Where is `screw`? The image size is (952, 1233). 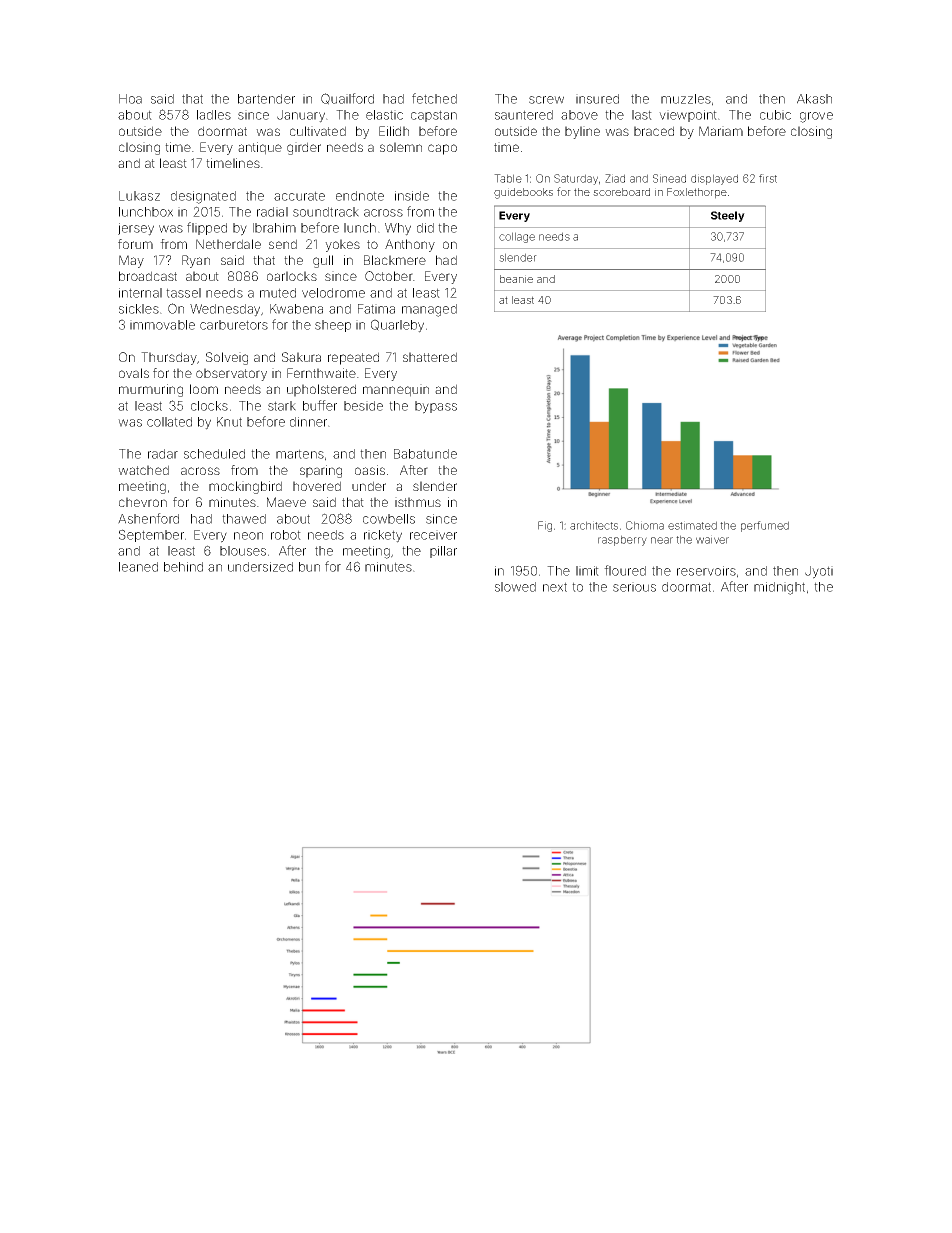 screw is located at coordinates (546, 100).
